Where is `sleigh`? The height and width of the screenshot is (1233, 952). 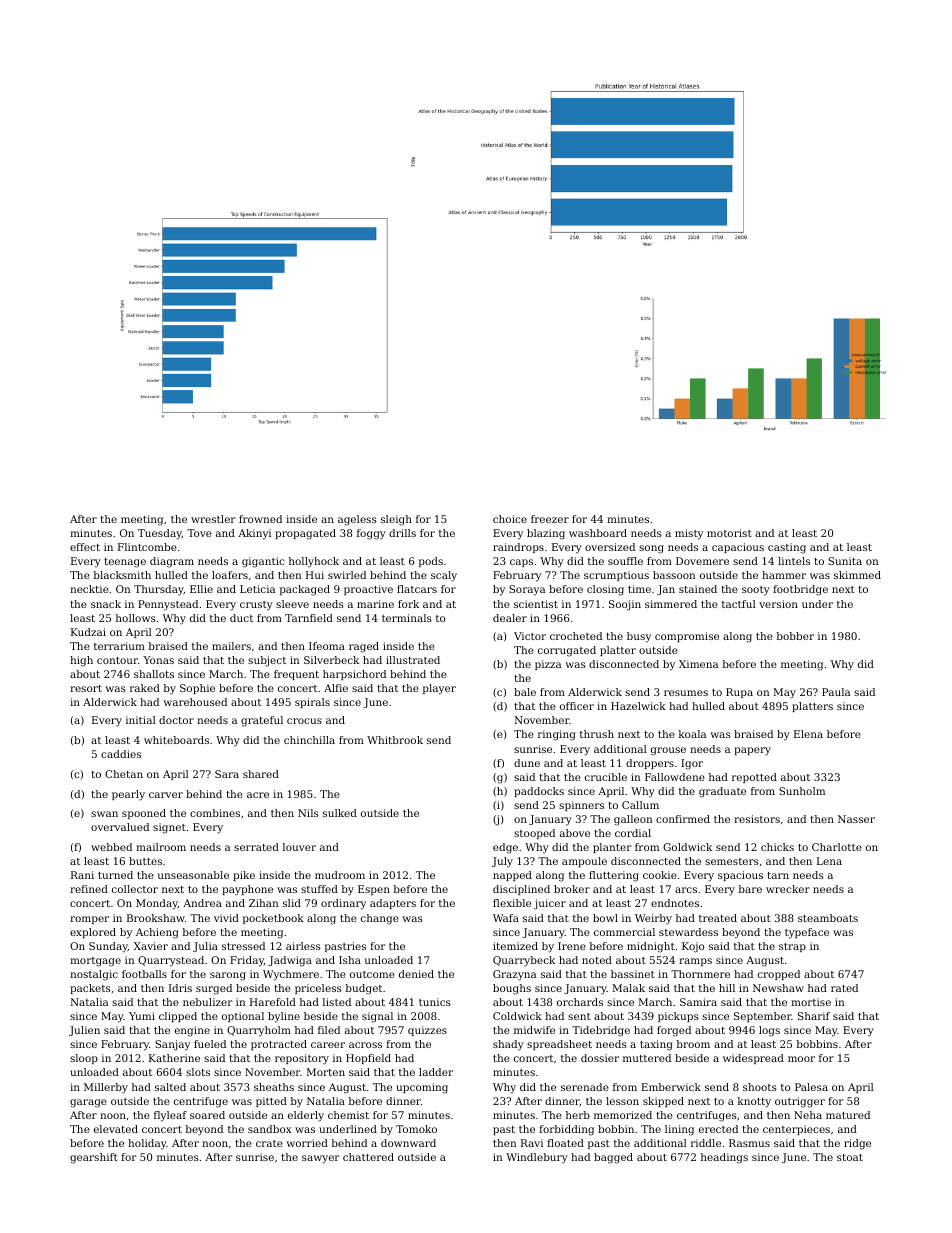
sleigh is located at coordinates (396, 520).
